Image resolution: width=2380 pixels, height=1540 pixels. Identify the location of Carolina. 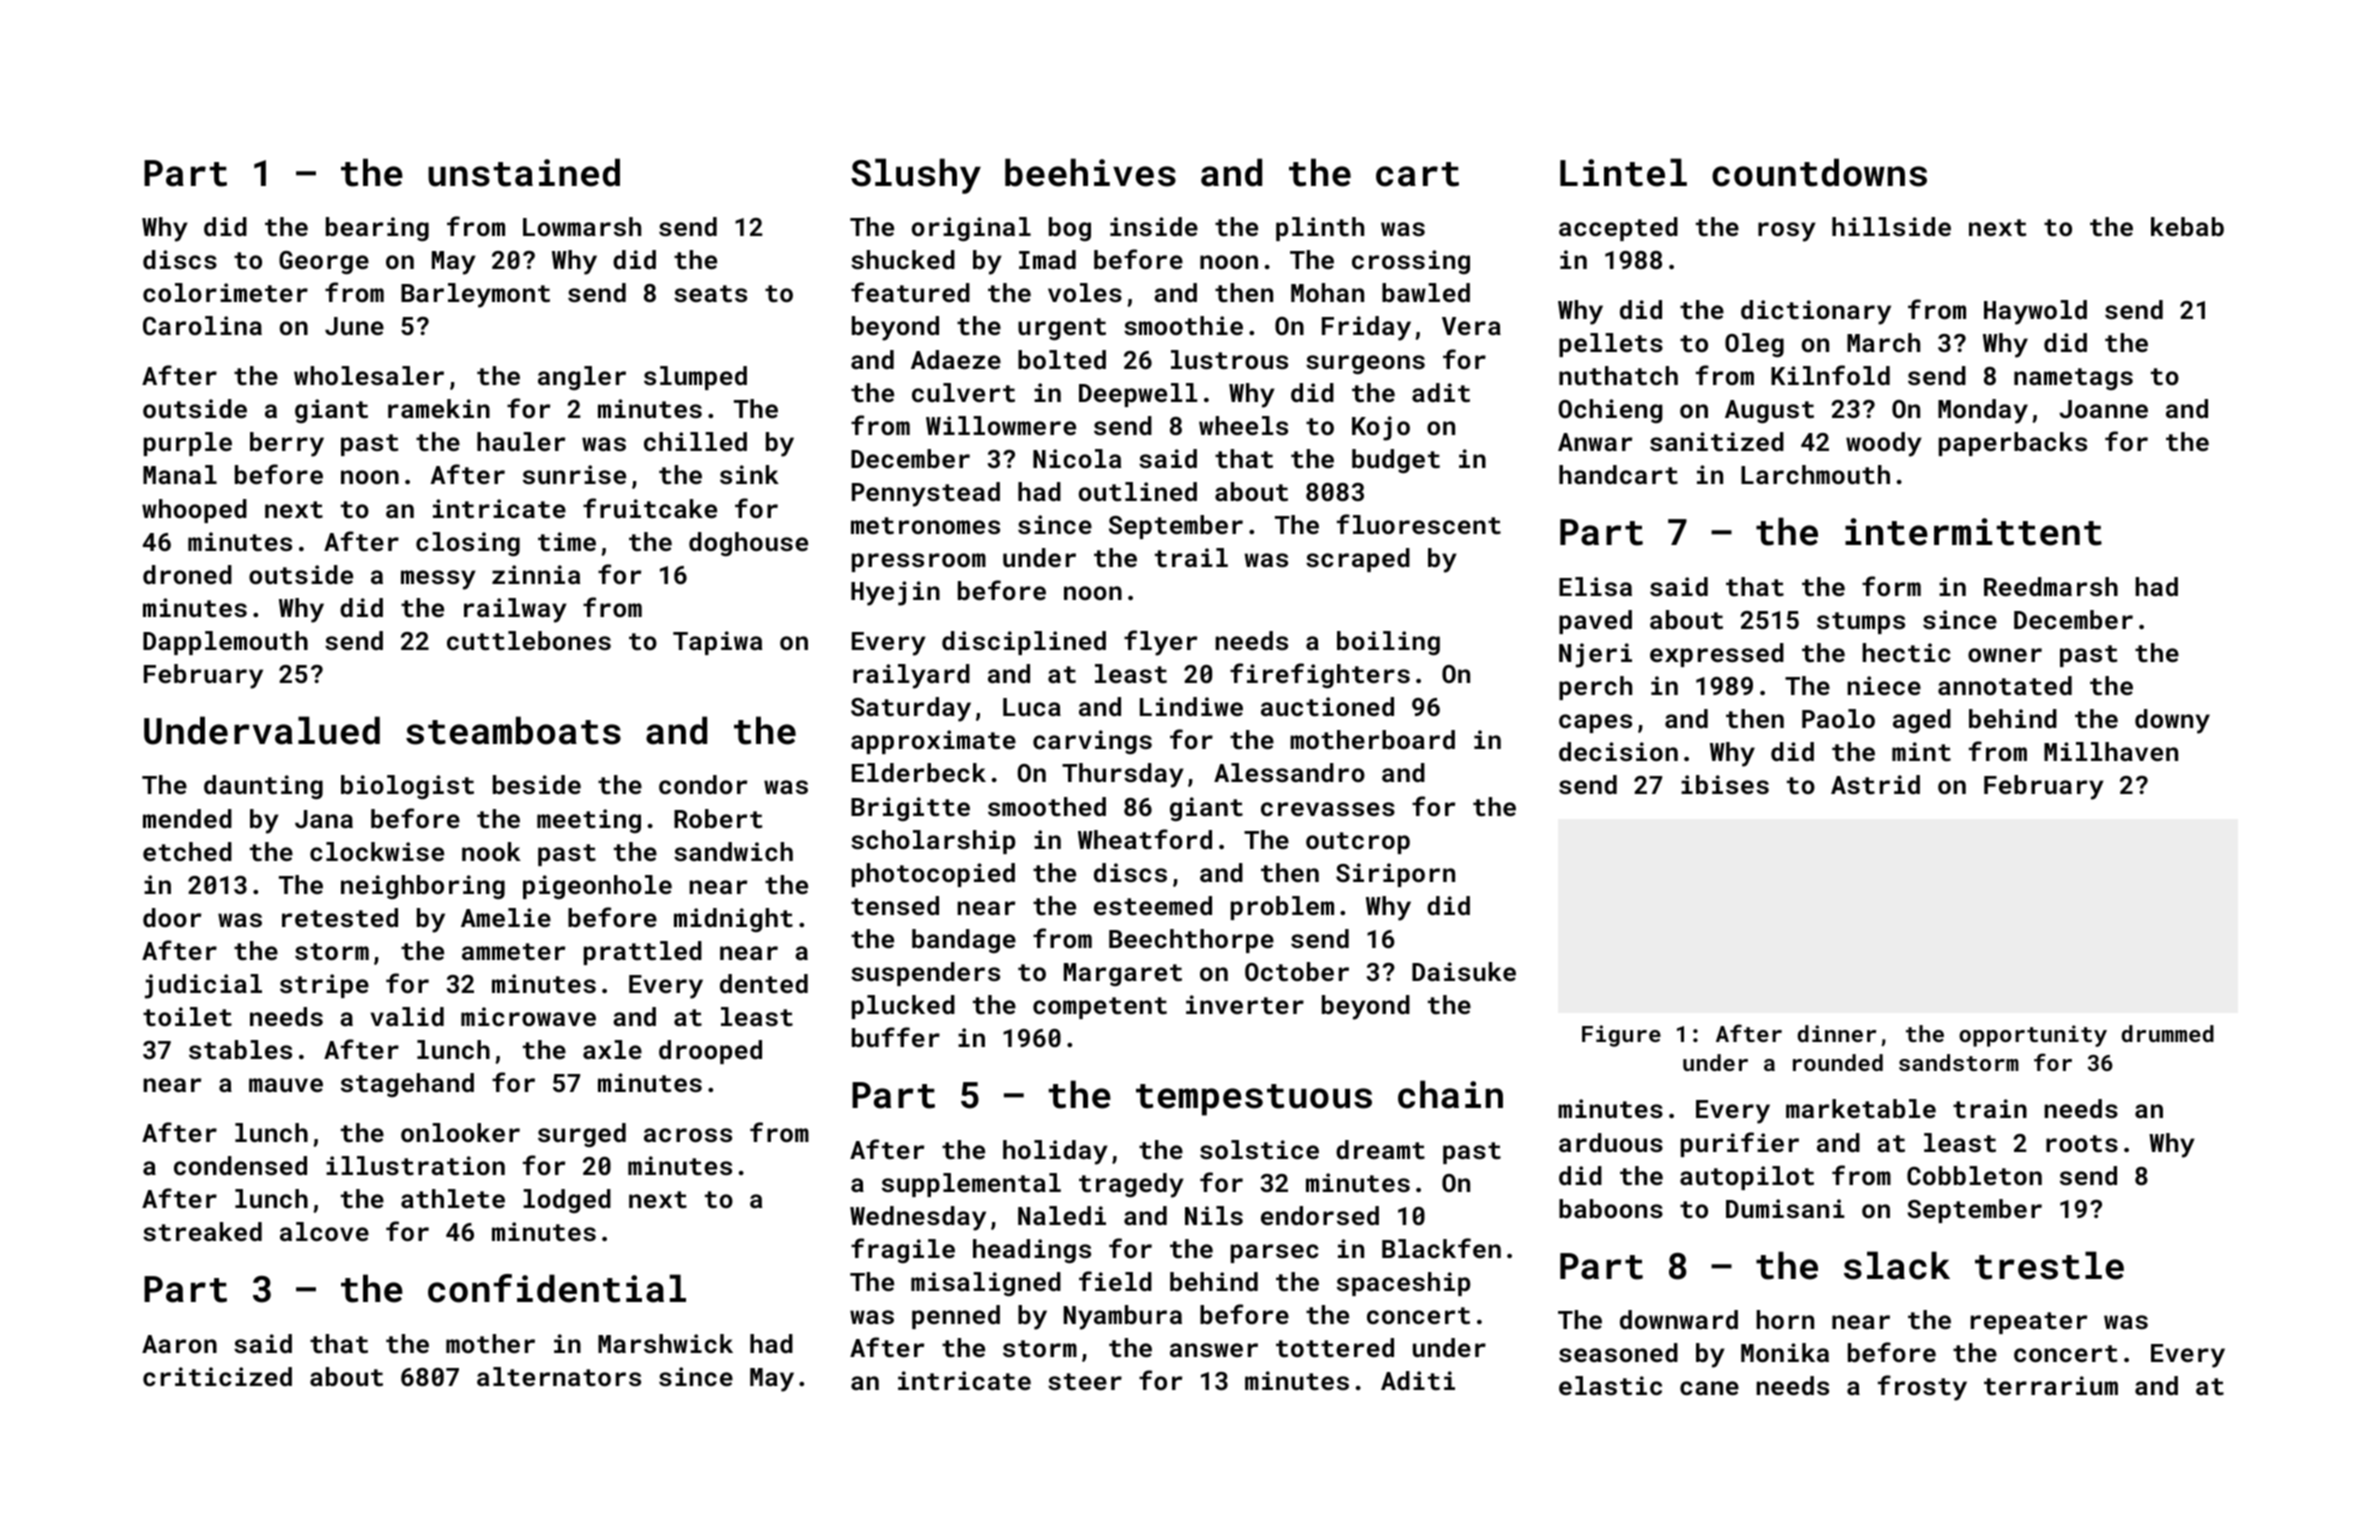
(202, 325).
